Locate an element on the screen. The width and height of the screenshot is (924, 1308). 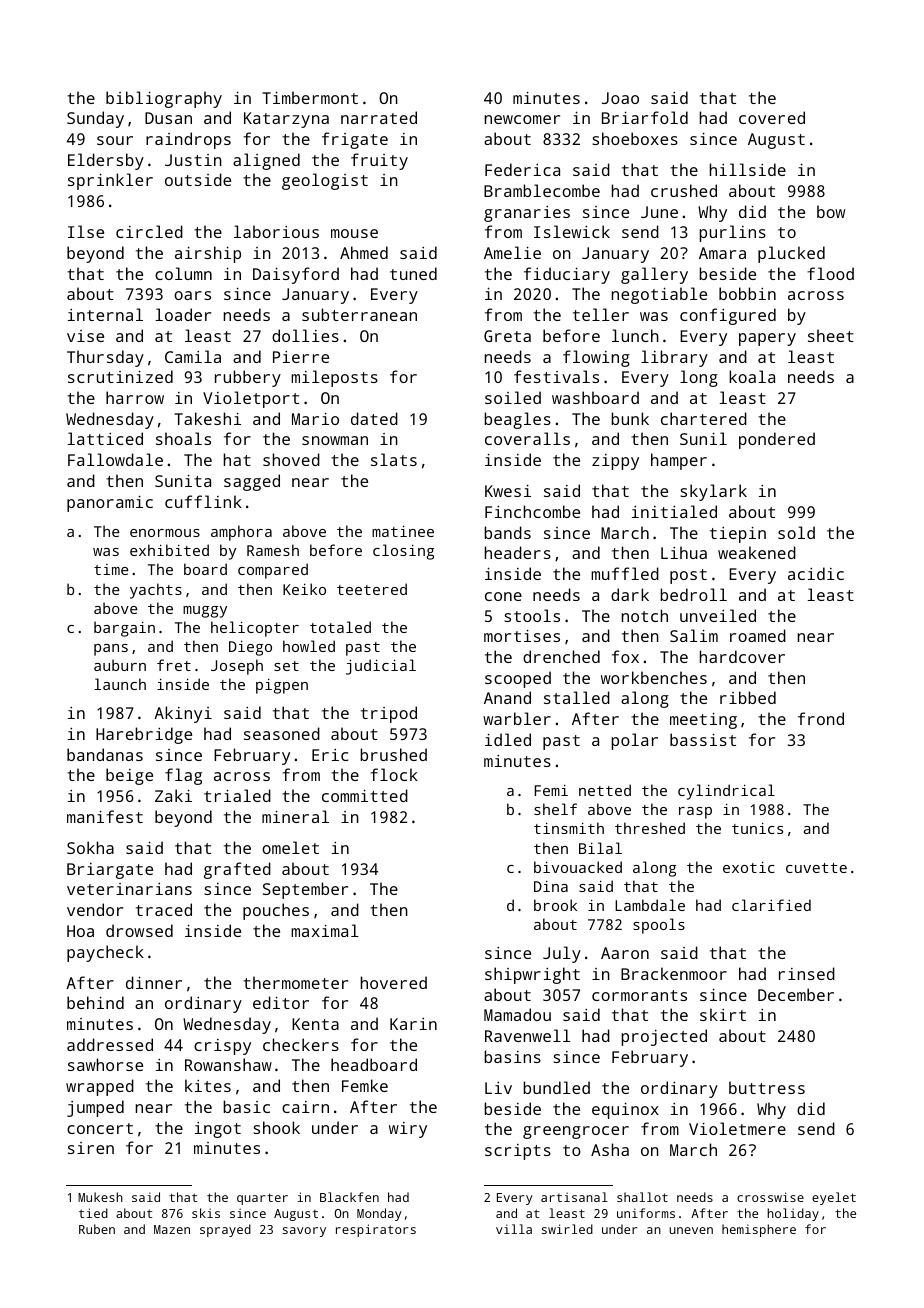
drenched is located at coordinates (561, 656).
